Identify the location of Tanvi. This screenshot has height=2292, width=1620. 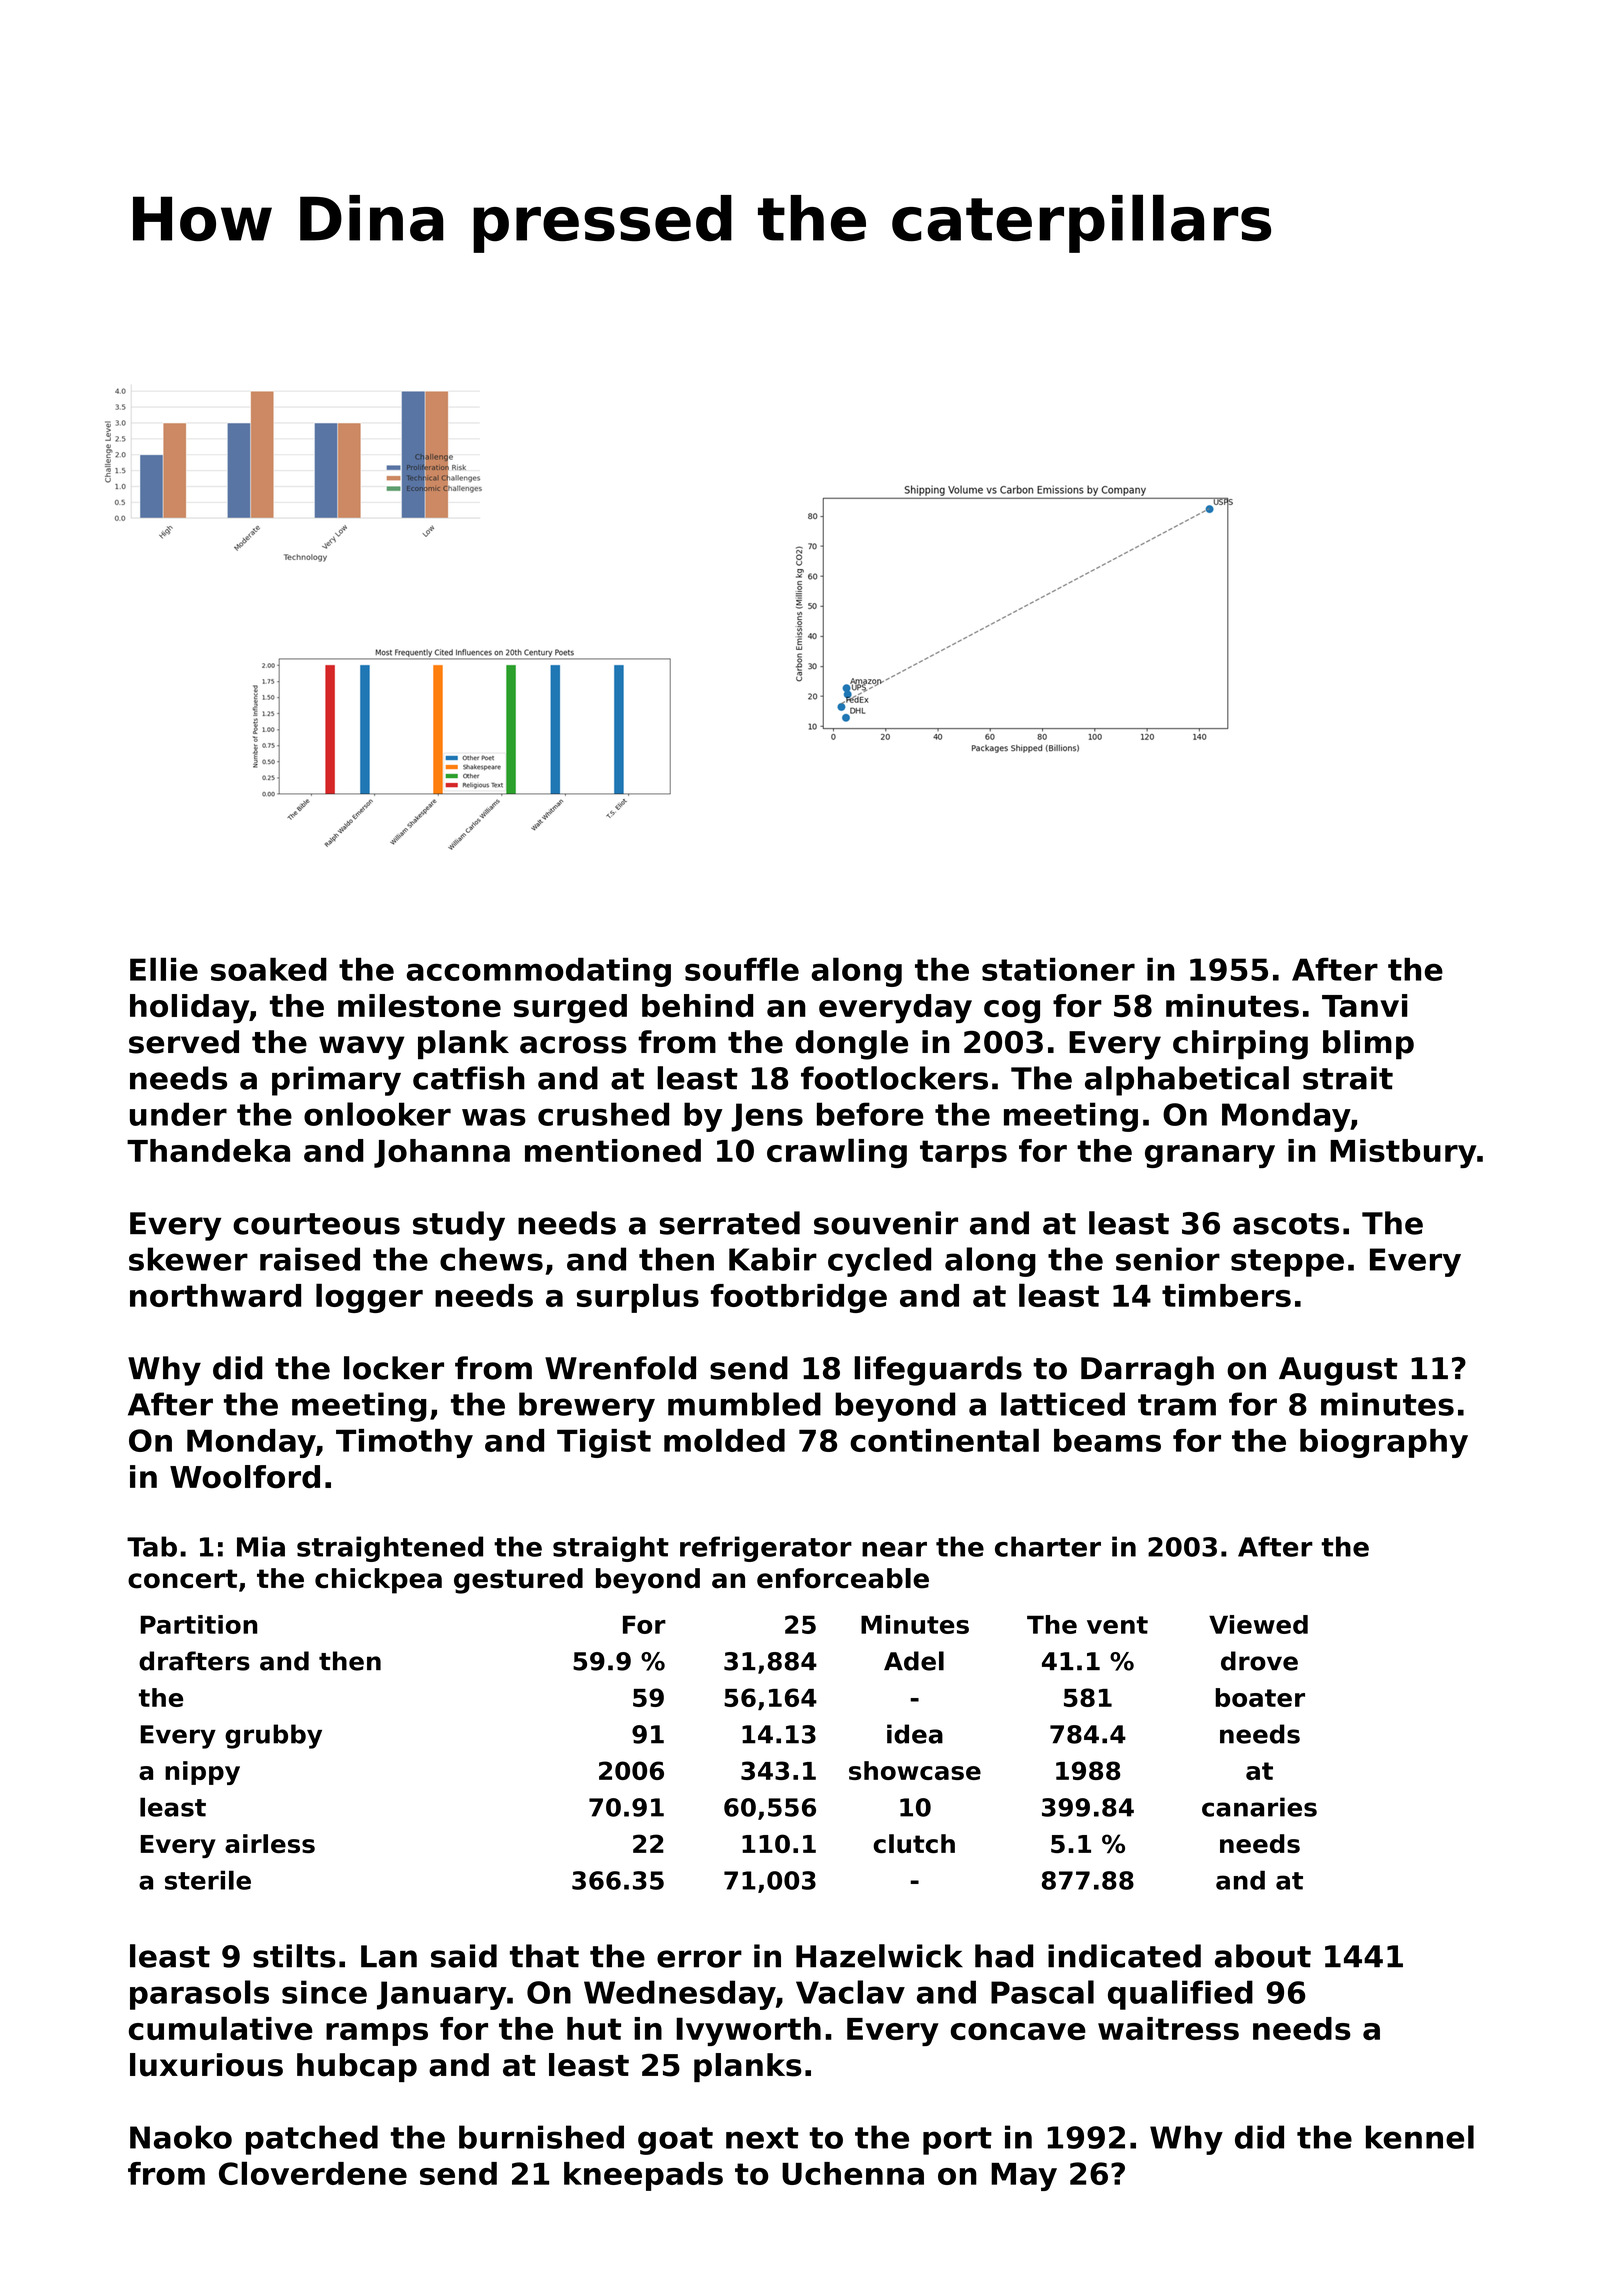
(1364, 1005).
